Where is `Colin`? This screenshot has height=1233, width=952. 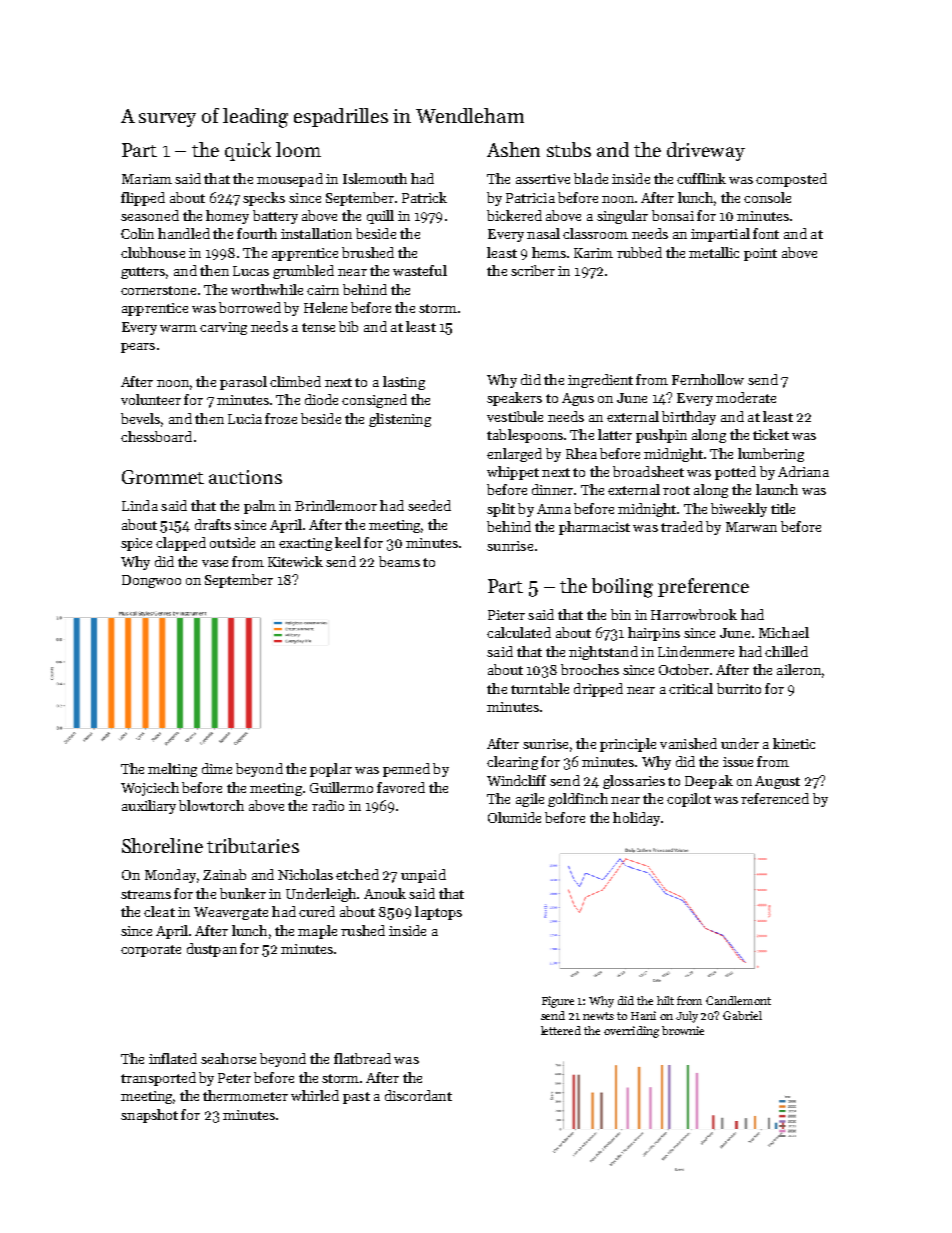 Colin is located at coordinates (137, 233).
